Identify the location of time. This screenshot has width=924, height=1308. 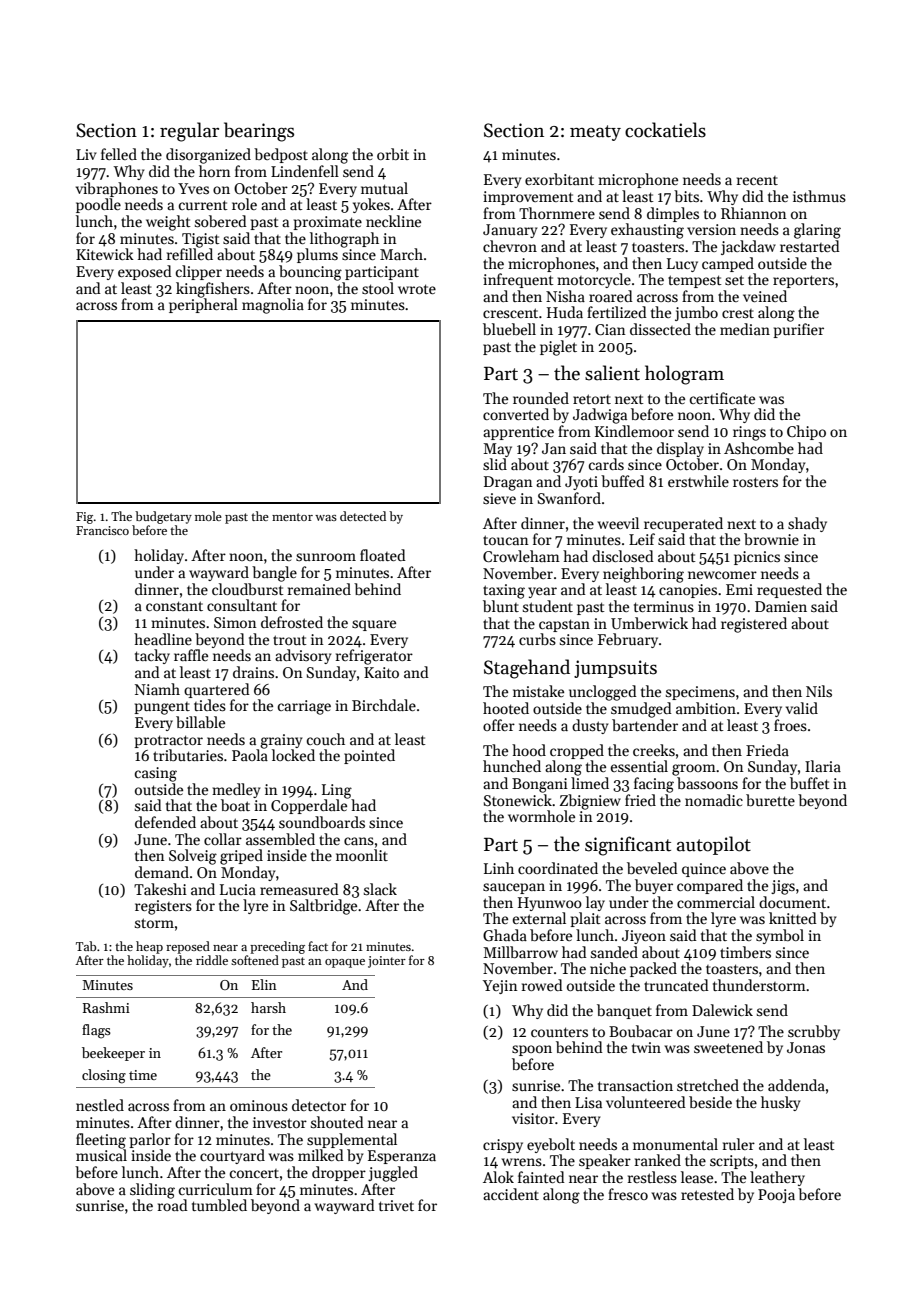
(143, 1075).
